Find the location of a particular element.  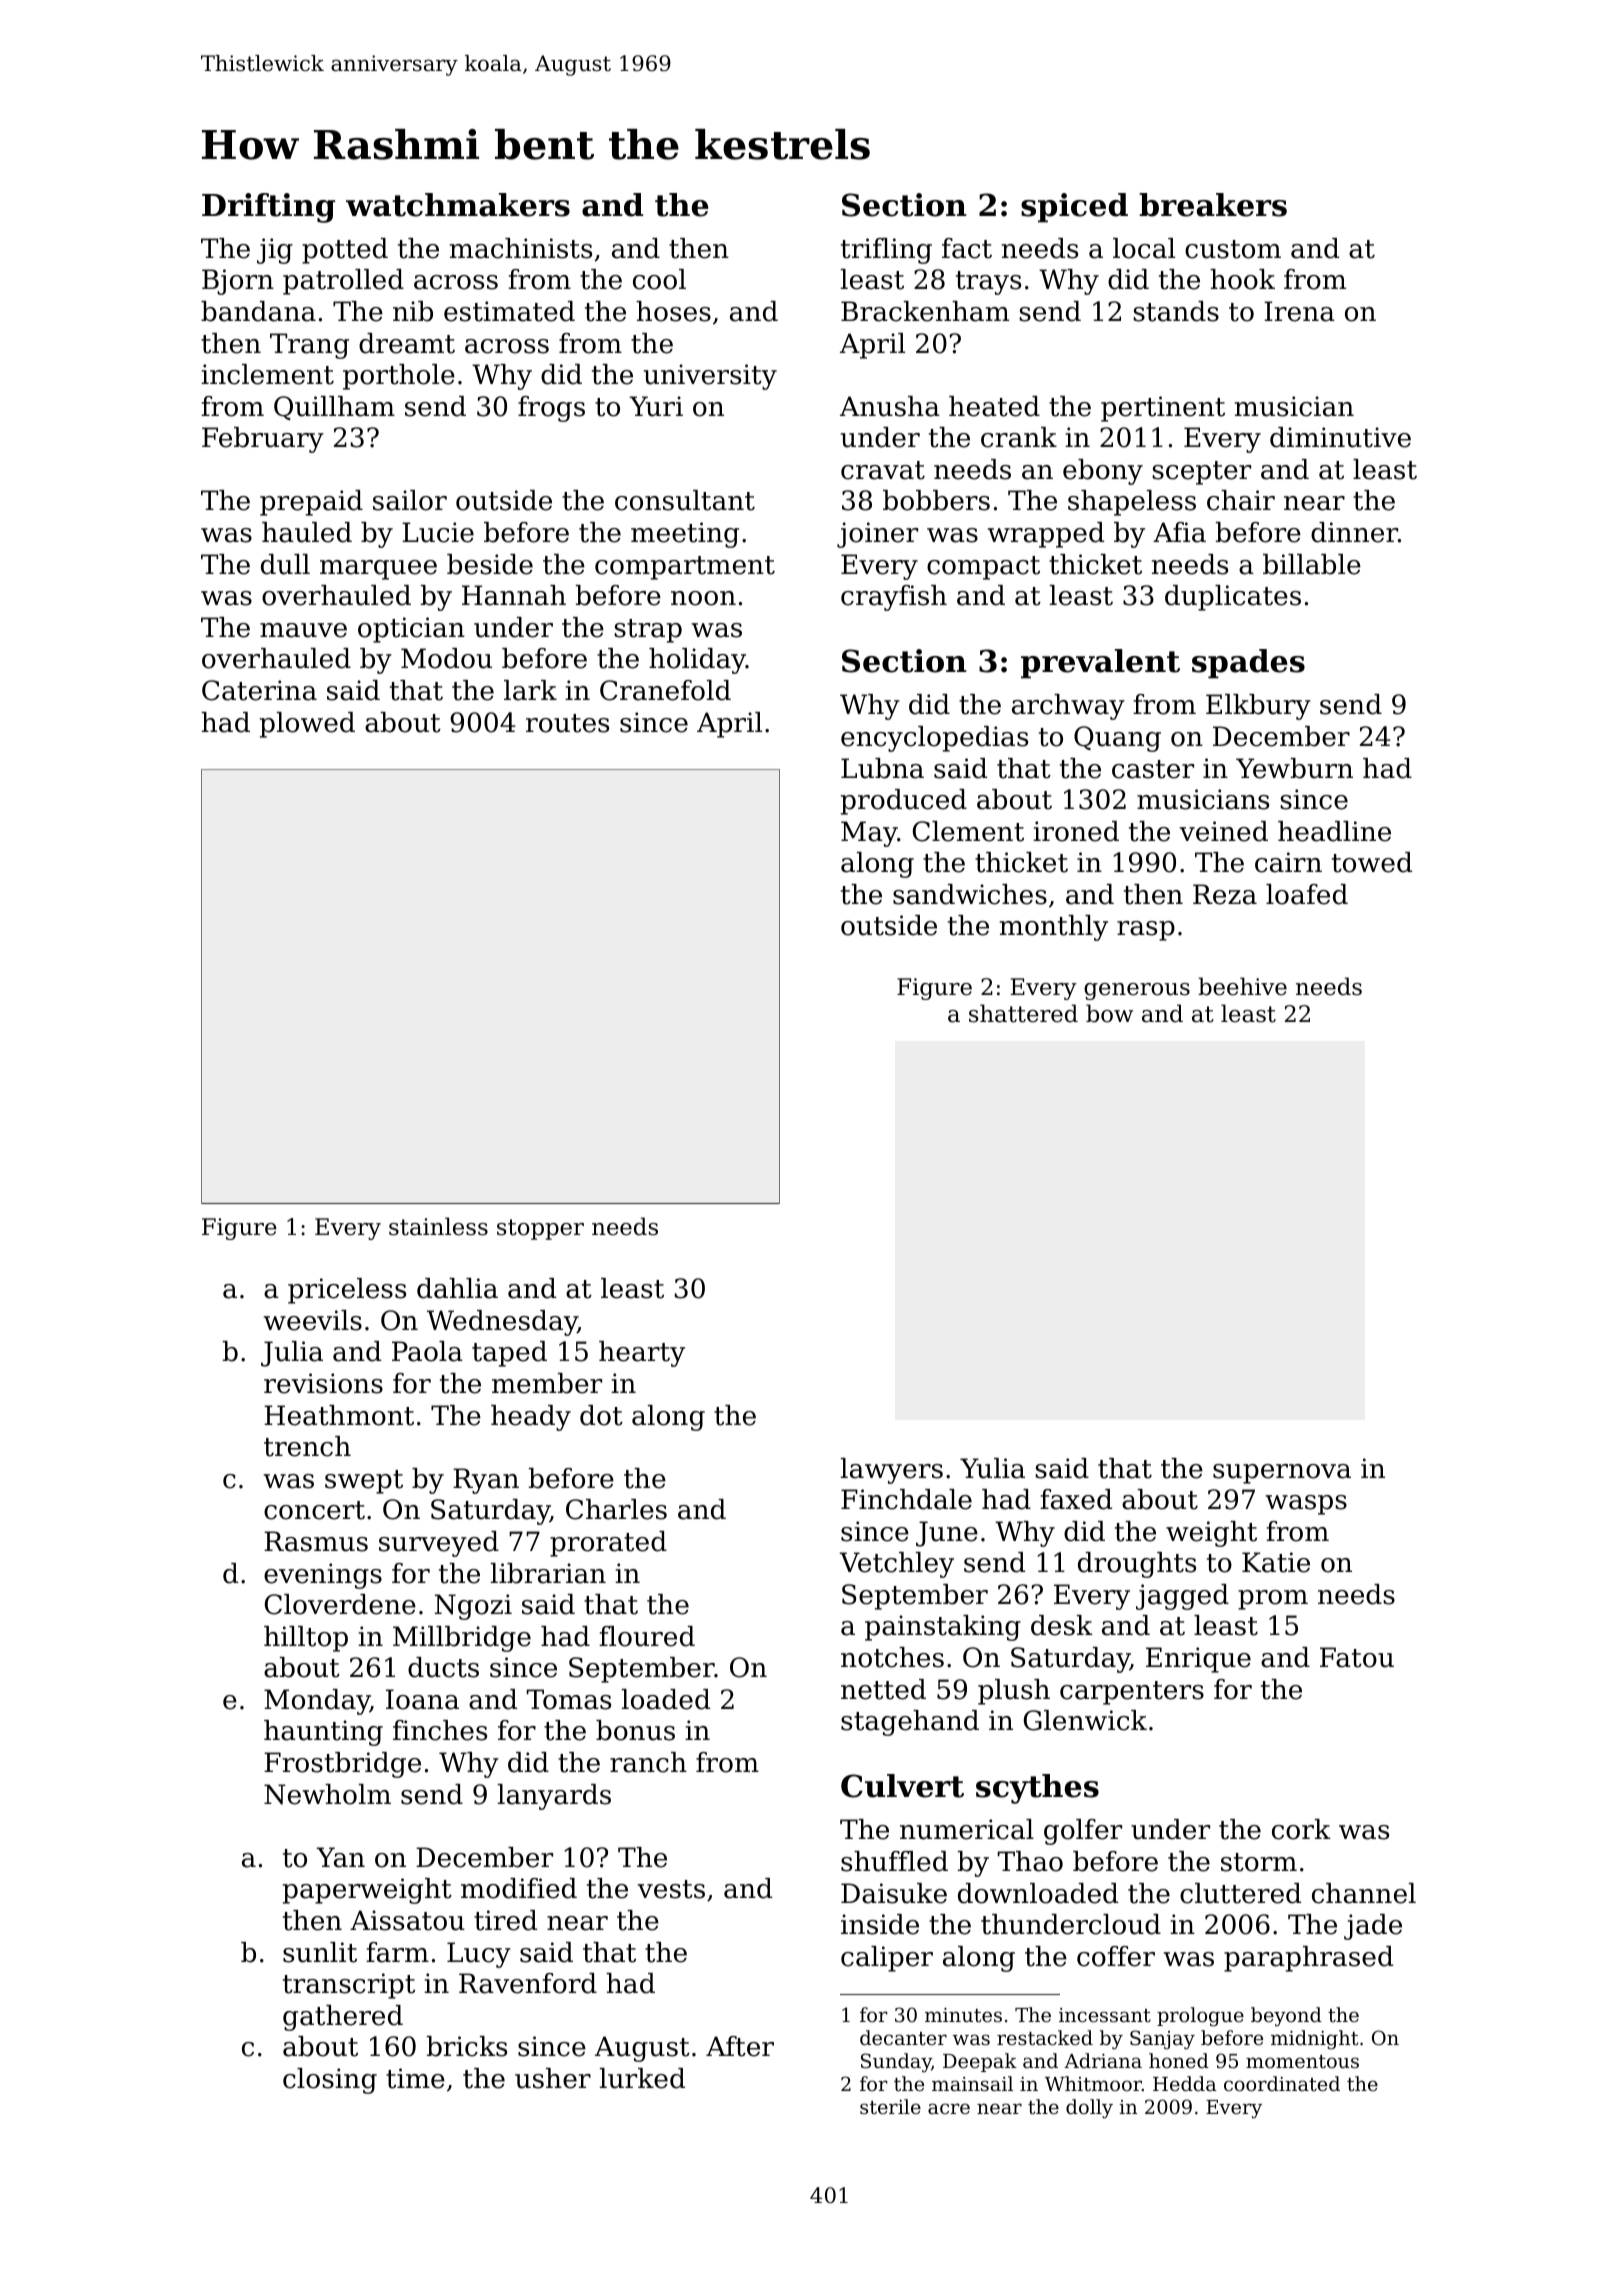

dull is located at coordinates (285, 564).
